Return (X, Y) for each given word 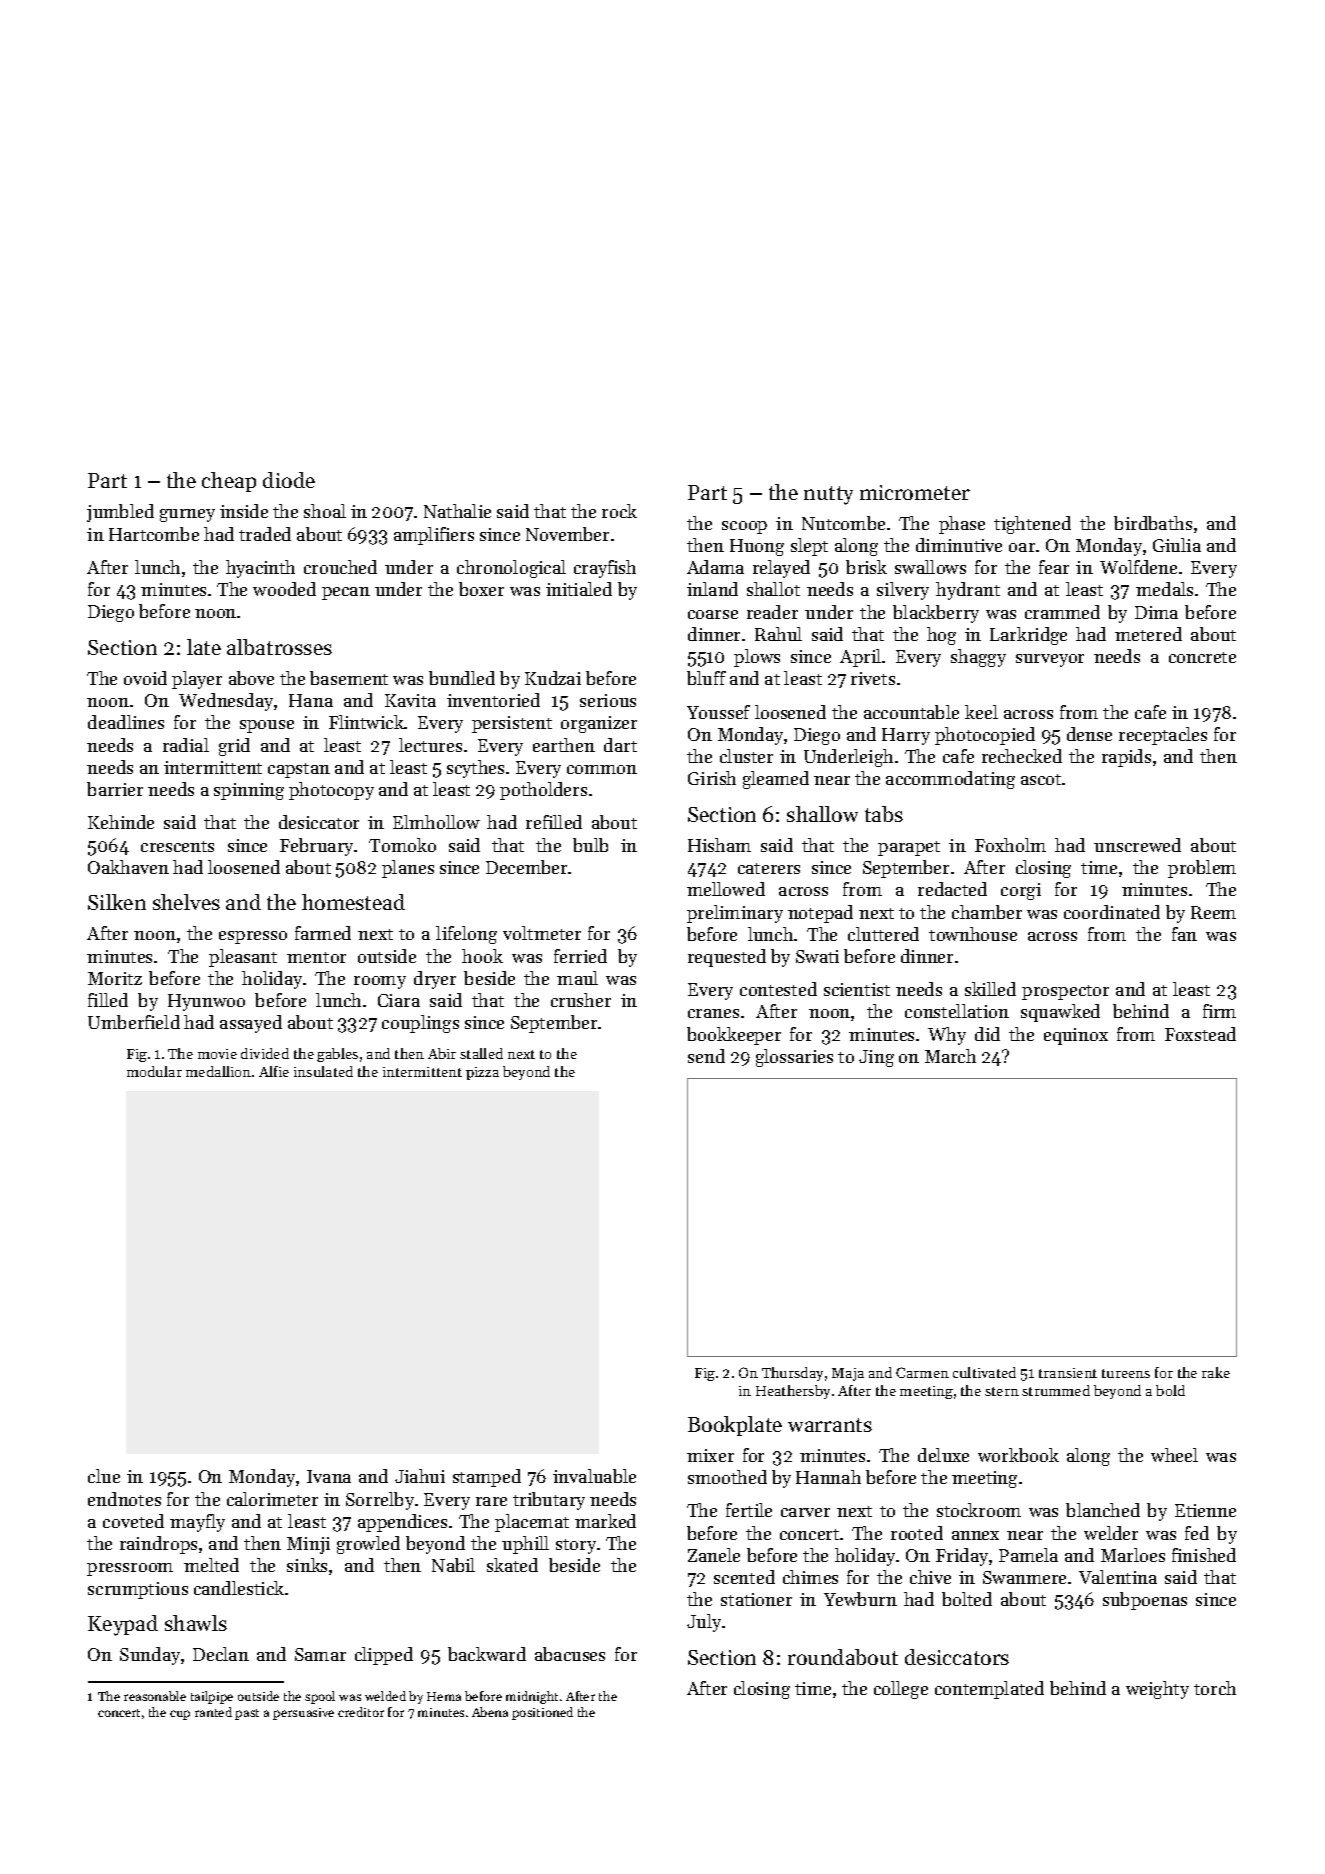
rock (619, 511)
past (247, 1714)
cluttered (883, 934)
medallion (218, 1071)
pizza (482, 1073)
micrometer (915, 492)
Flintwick (367, 722)
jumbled (120, 513)
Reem (1213, 912)
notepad (820, 914)
